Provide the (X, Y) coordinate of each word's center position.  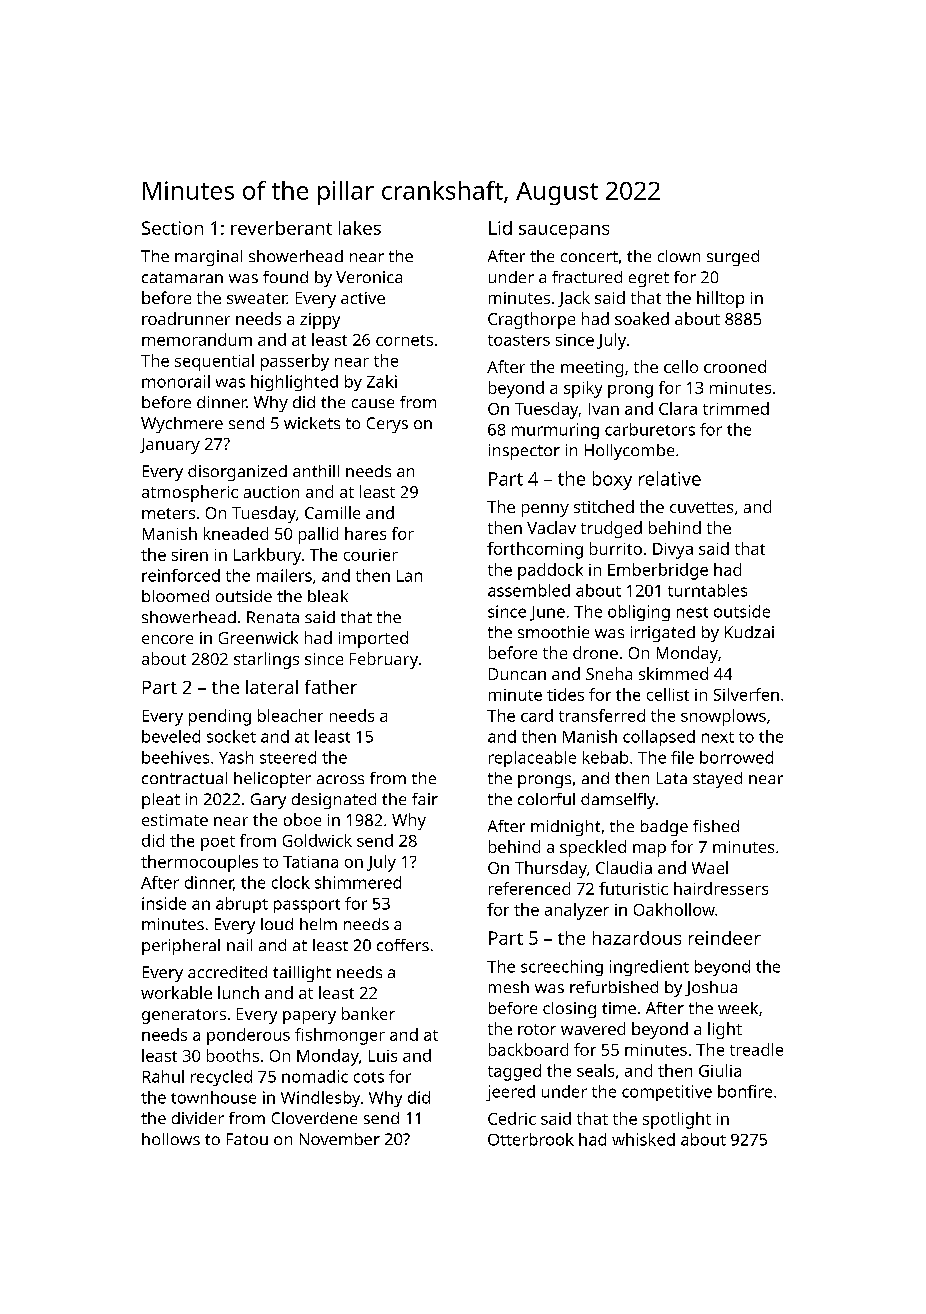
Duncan (517, 674)
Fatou (247, 1139)
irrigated (663, 634)
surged (733, 258)
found (285, 277)
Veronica (369, 277)
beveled (171, 736)
